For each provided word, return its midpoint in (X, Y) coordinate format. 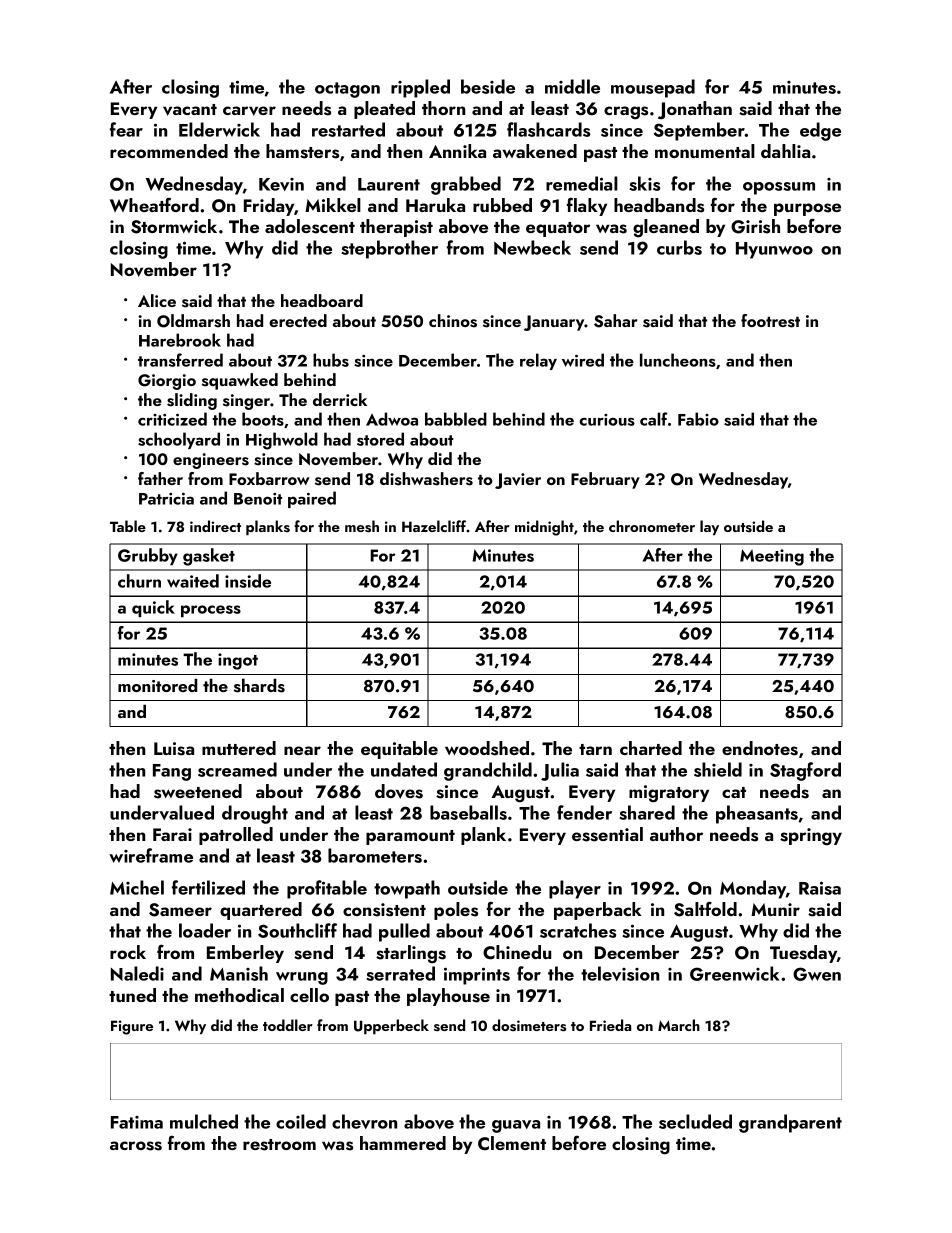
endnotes (760, 748)
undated (404, 769)
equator (558, 229)
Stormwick (174, 226)
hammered (403, 1143)
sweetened (198, 791)
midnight (544, 528)
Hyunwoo (774, 250)
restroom (279, 1145)
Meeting (772, 557)
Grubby (148, 556)
